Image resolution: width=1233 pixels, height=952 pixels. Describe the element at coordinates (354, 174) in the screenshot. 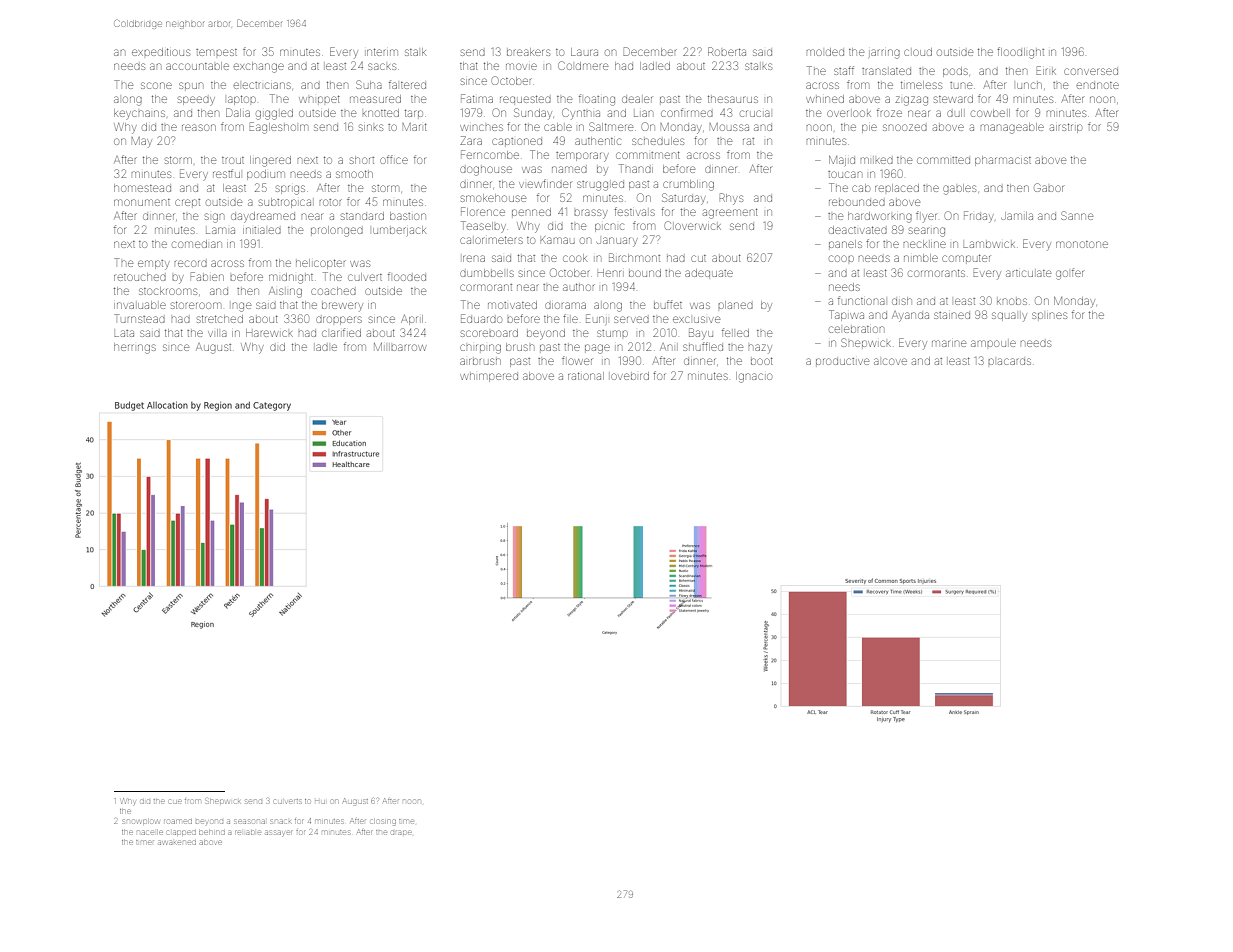

I see `smooth` at that location.
